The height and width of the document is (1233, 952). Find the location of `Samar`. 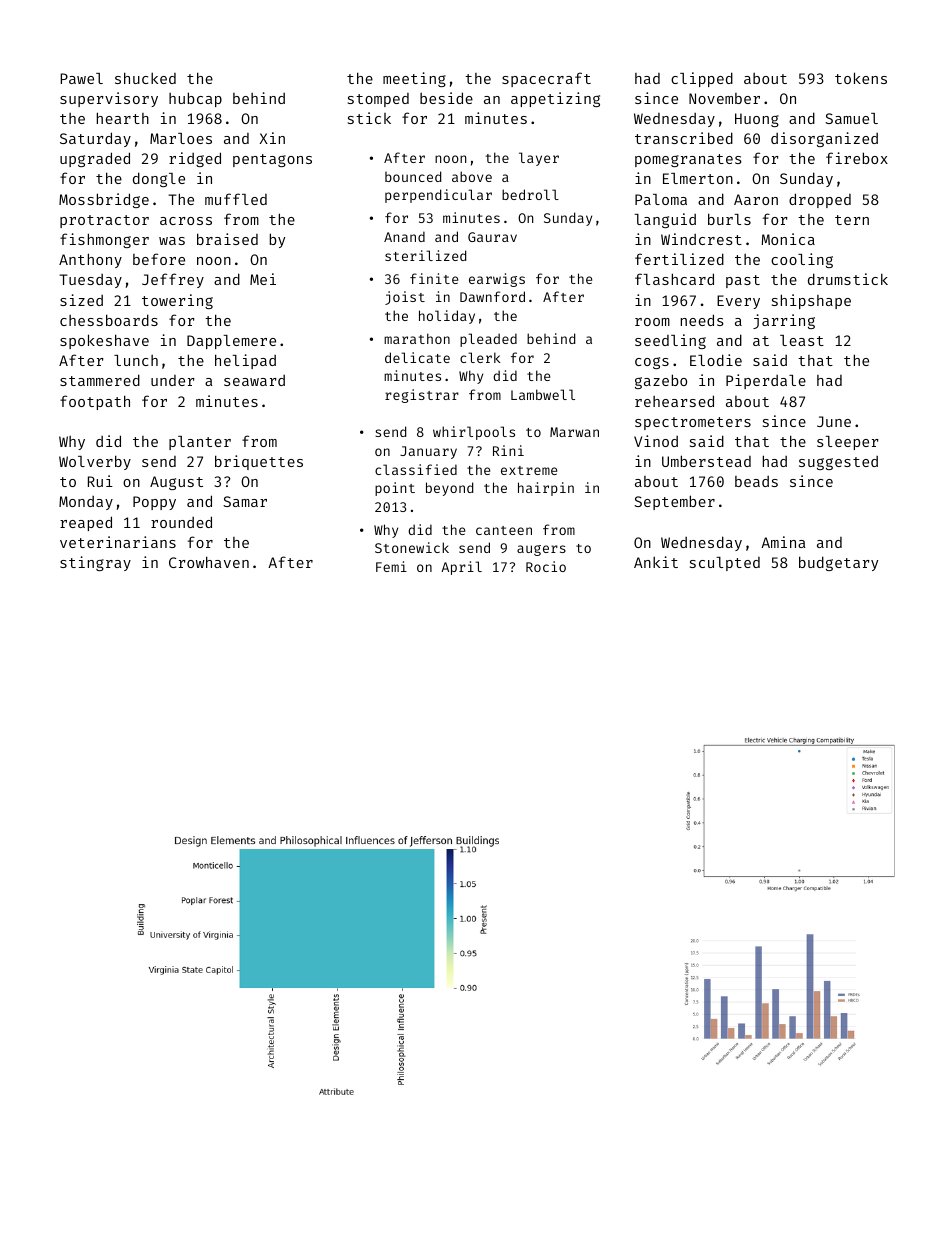

Samar is located at coordinates (245, 501).
